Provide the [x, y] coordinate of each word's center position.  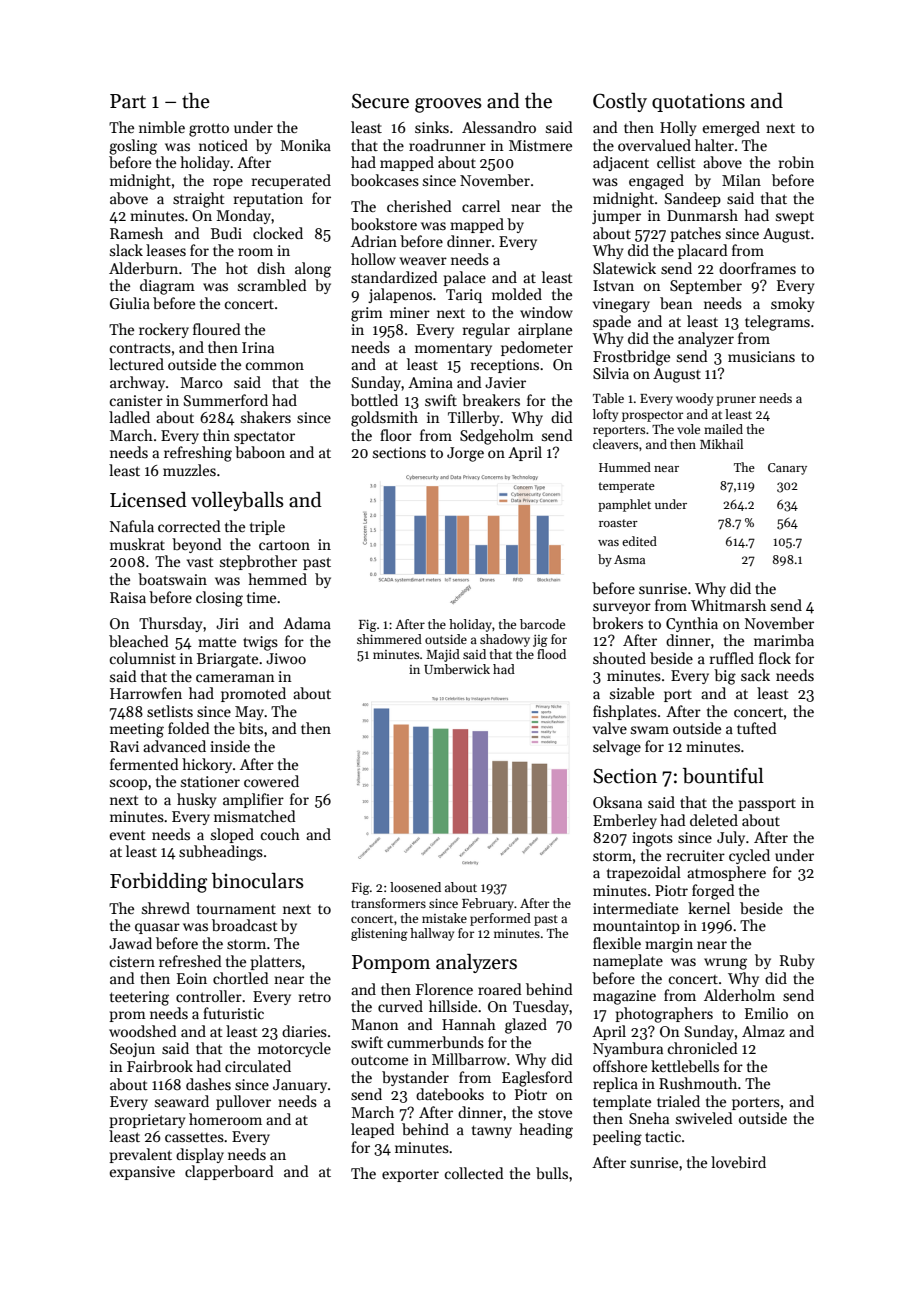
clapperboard [229, 1172]
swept [795, 217]
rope [228, 183]
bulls [552, 1173]
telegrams [777, 323]
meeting [137, 730]
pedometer [537, 348]
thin [216, 435]
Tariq [464, 296]
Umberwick [457, 669]
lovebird [738, 1162]
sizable [632, 693]
